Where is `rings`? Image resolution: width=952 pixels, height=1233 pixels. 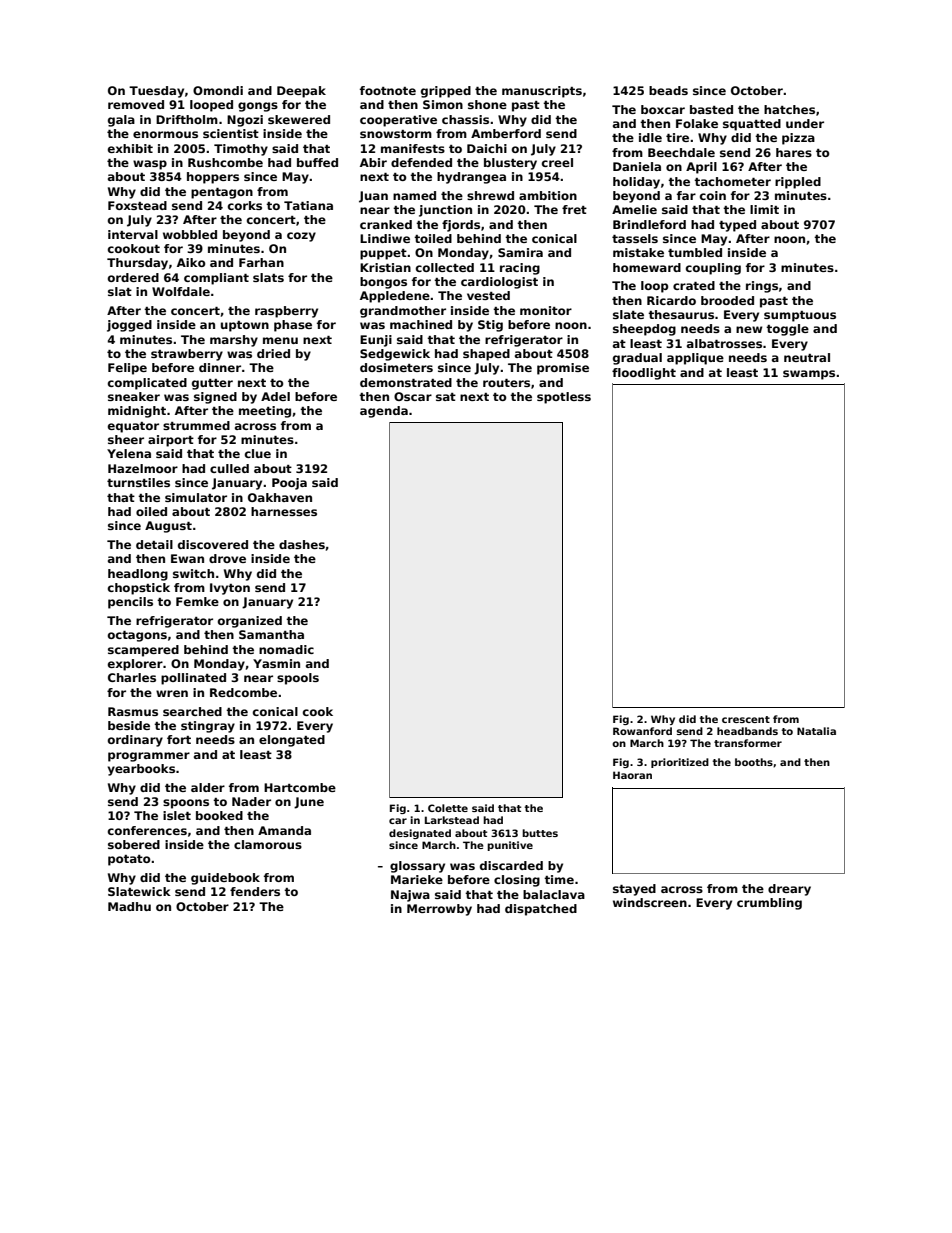
rings is located at coordinates (762, 287).
